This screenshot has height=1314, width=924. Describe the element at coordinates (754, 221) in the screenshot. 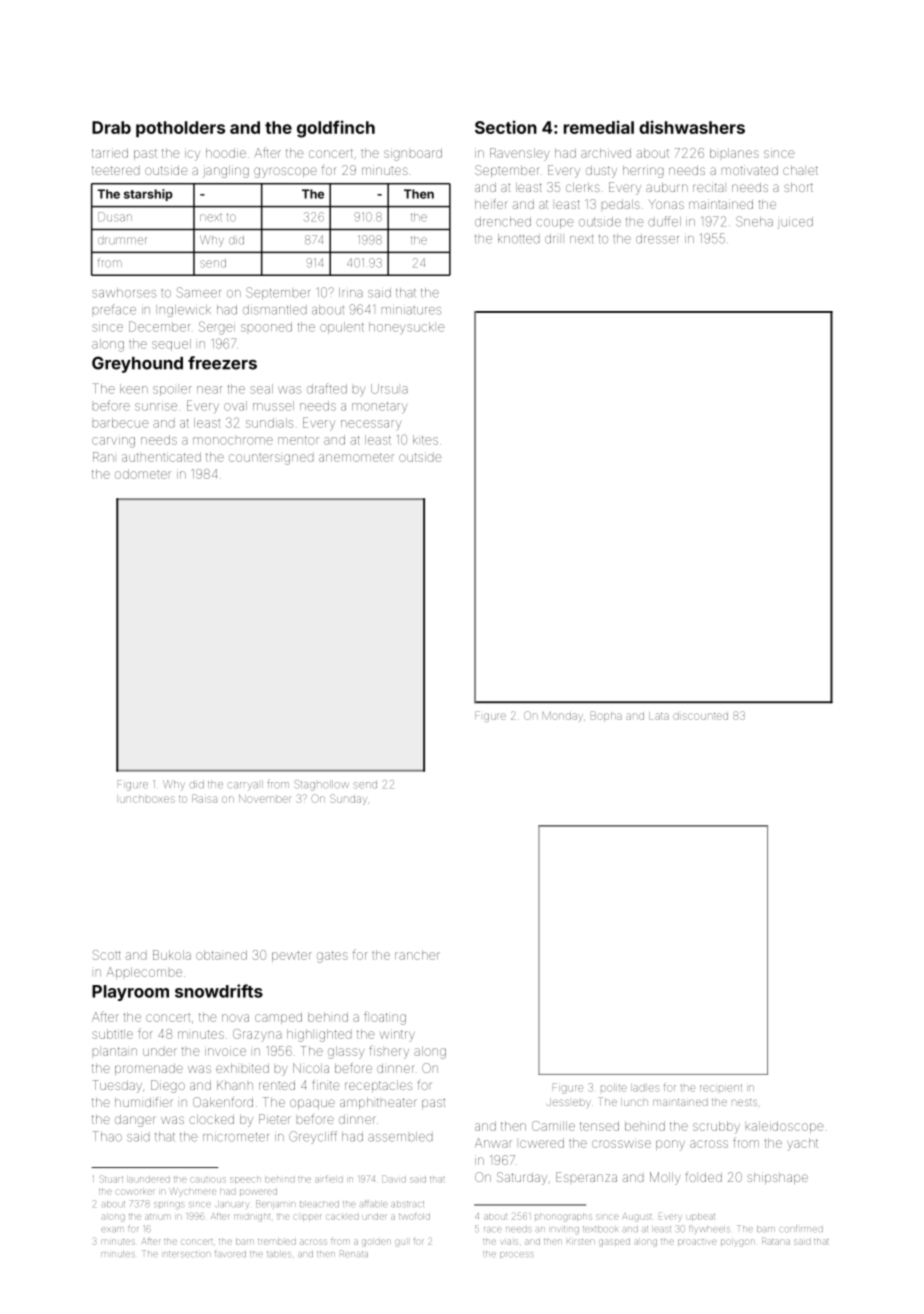

I see `Sneha` at that location.
